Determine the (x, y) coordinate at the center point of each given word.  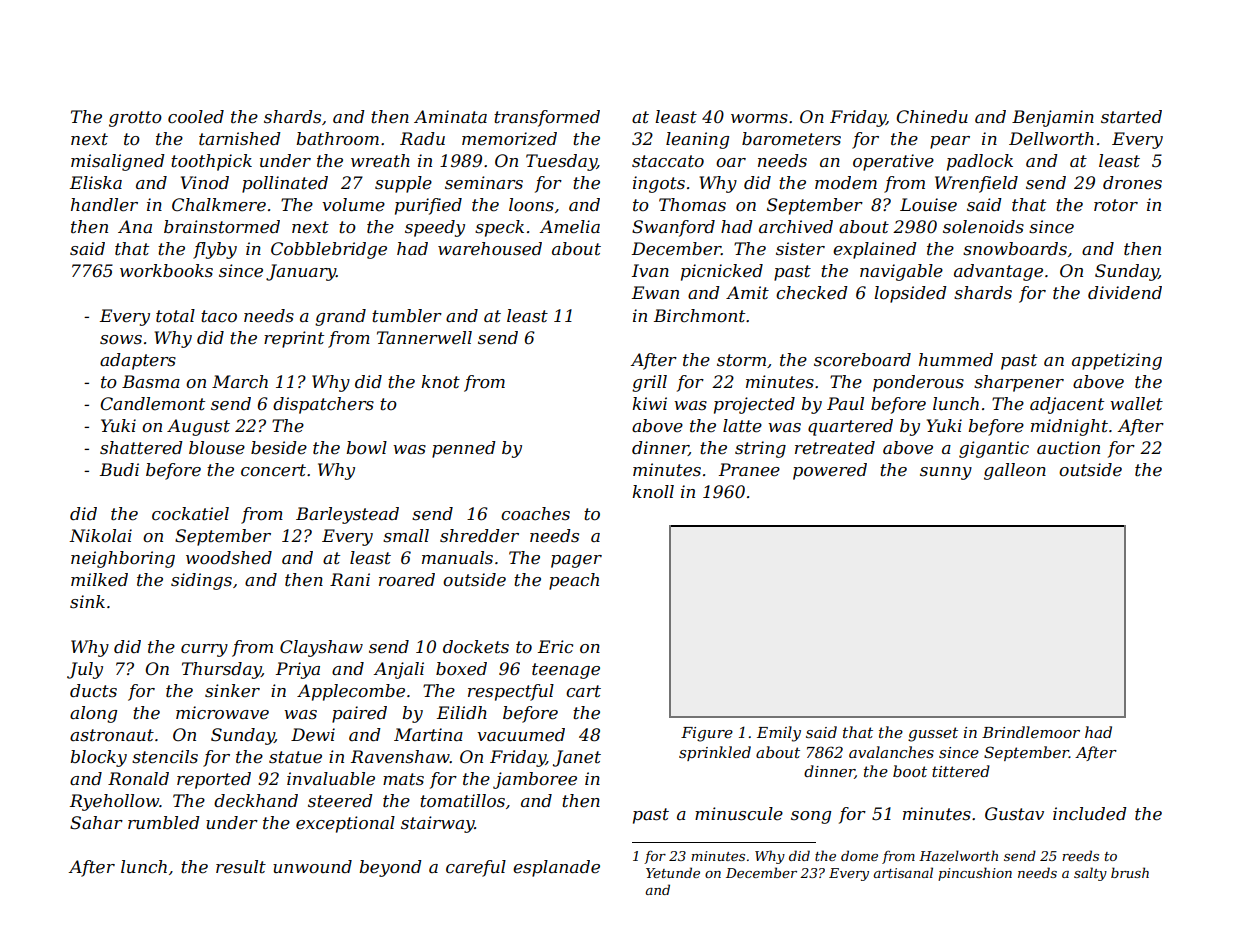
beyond (390, 868)
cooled (196, 117)
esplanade (556, 868)
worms (759, 118)
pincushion (975, 874)
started (1131, 117)
